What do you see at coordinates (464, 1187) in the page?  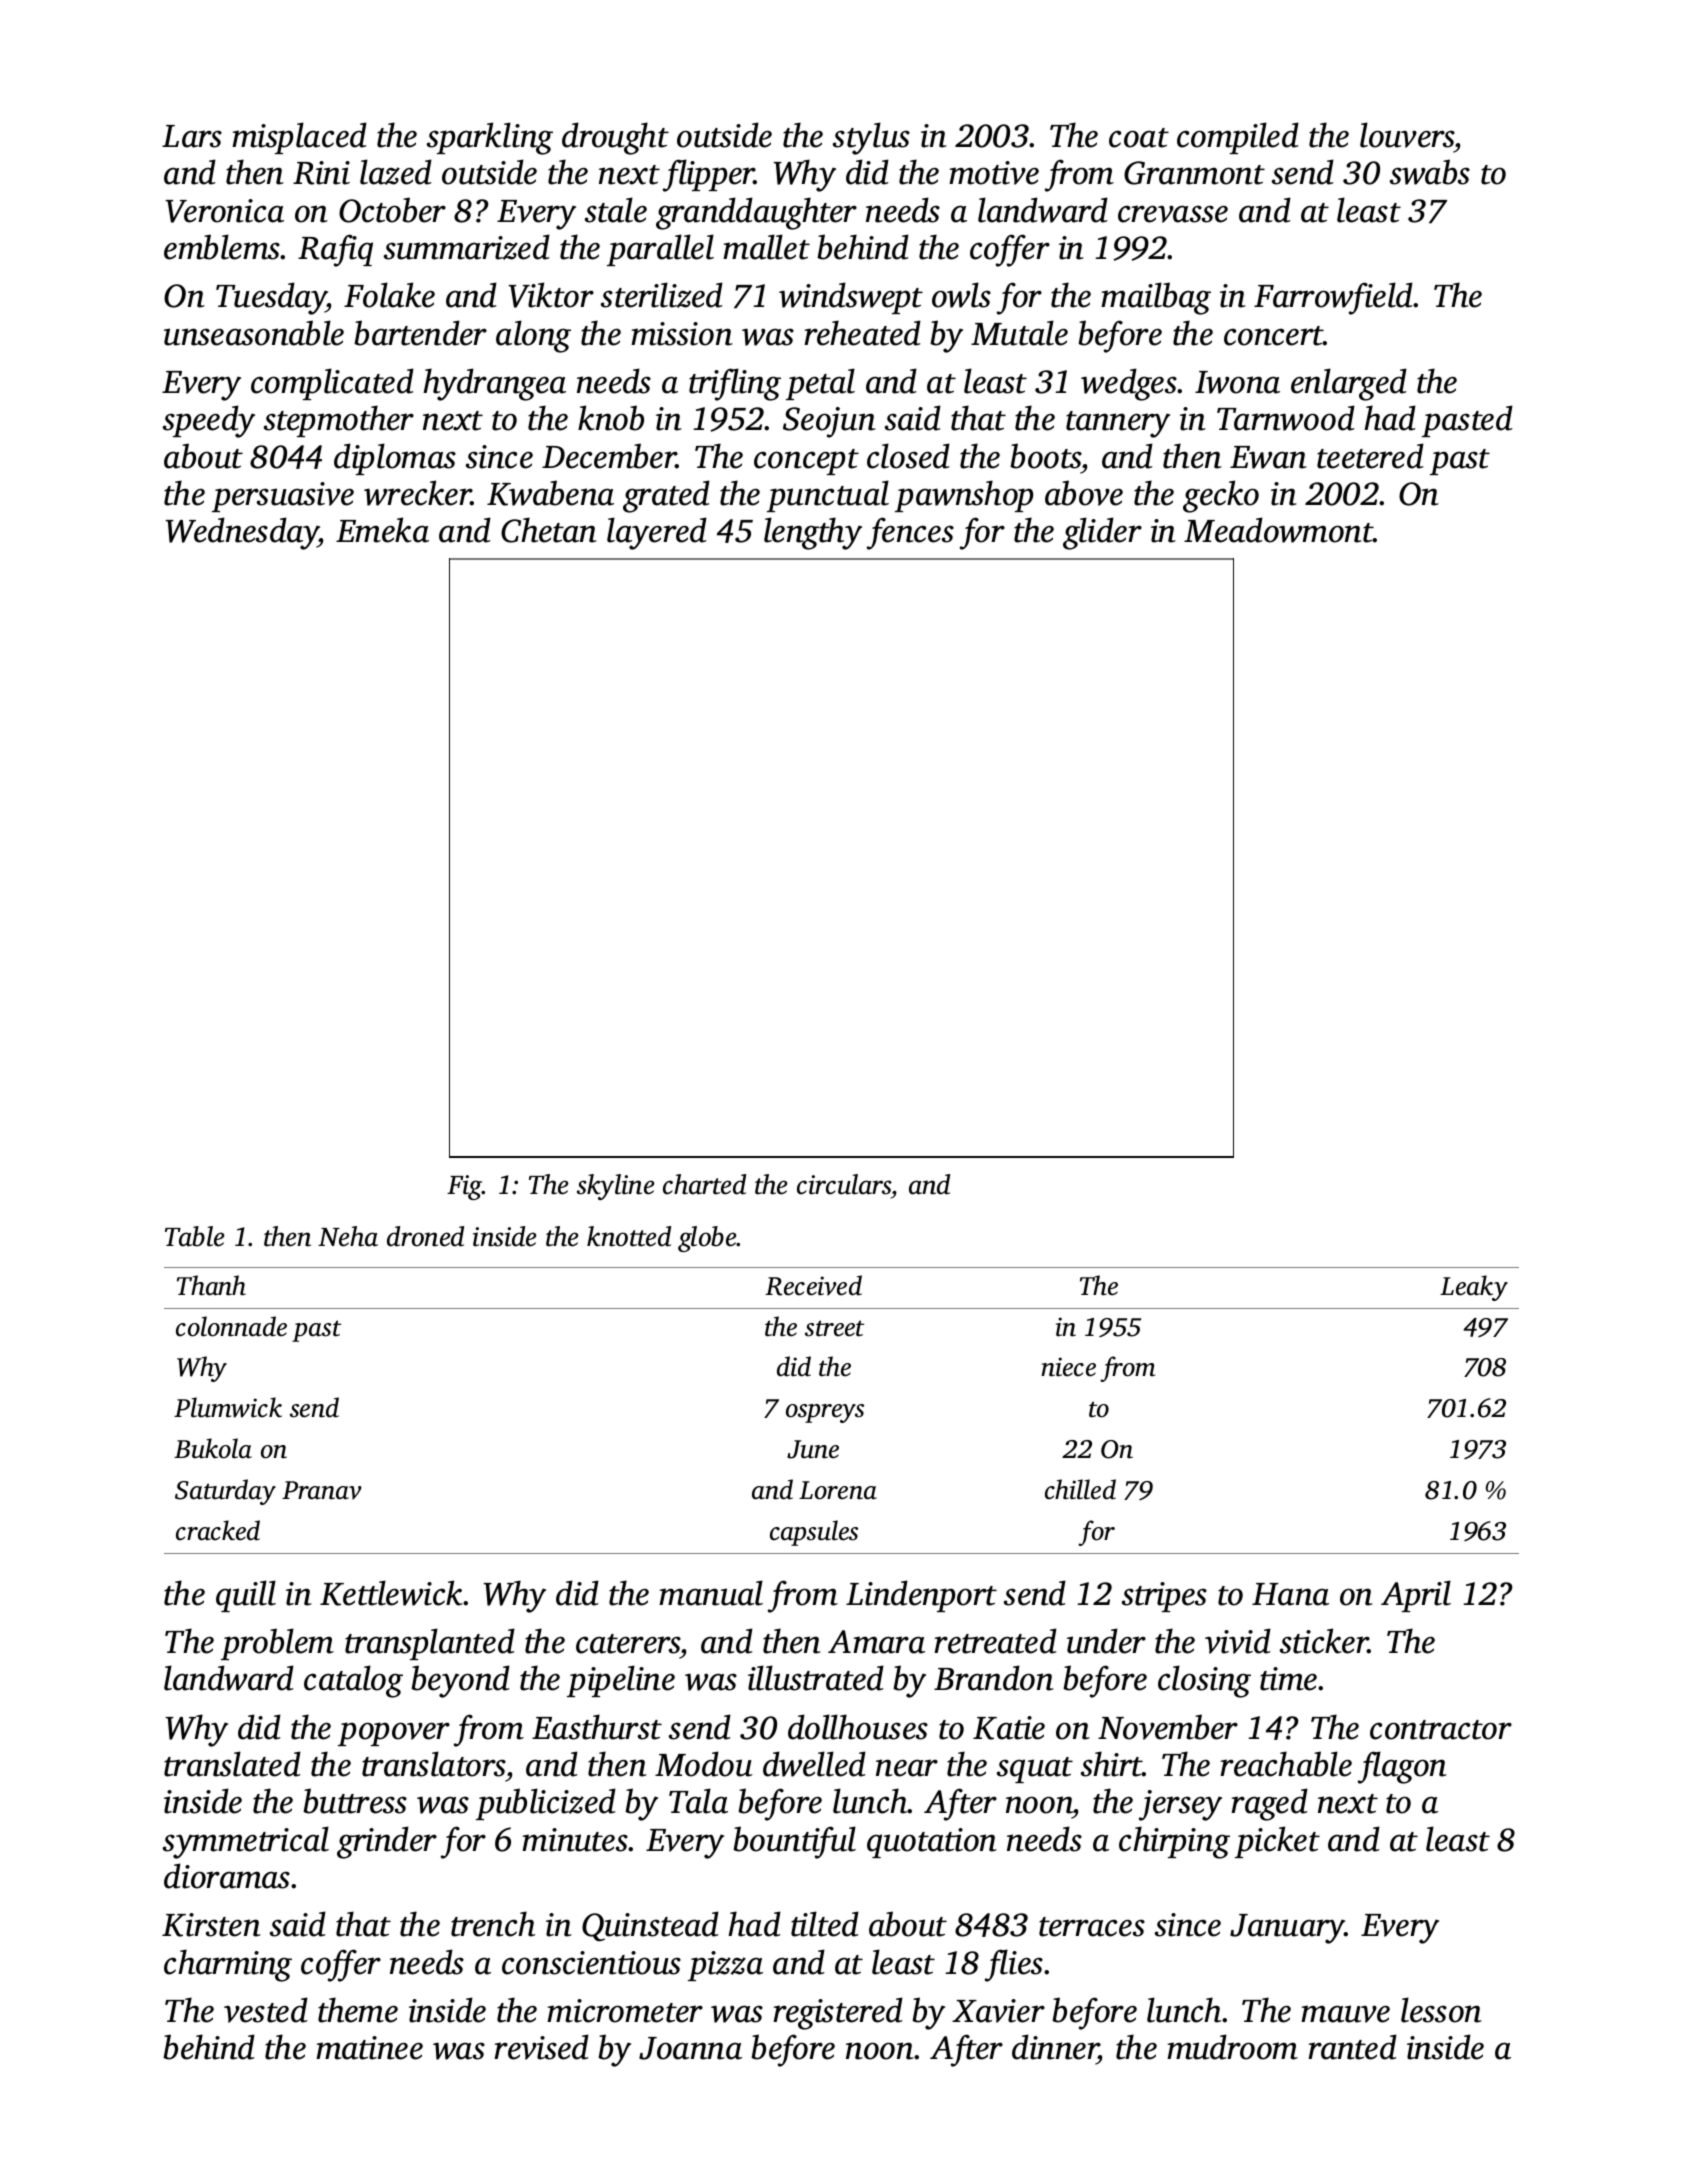 I see `Fig` at bounding box center [464, 1187].
